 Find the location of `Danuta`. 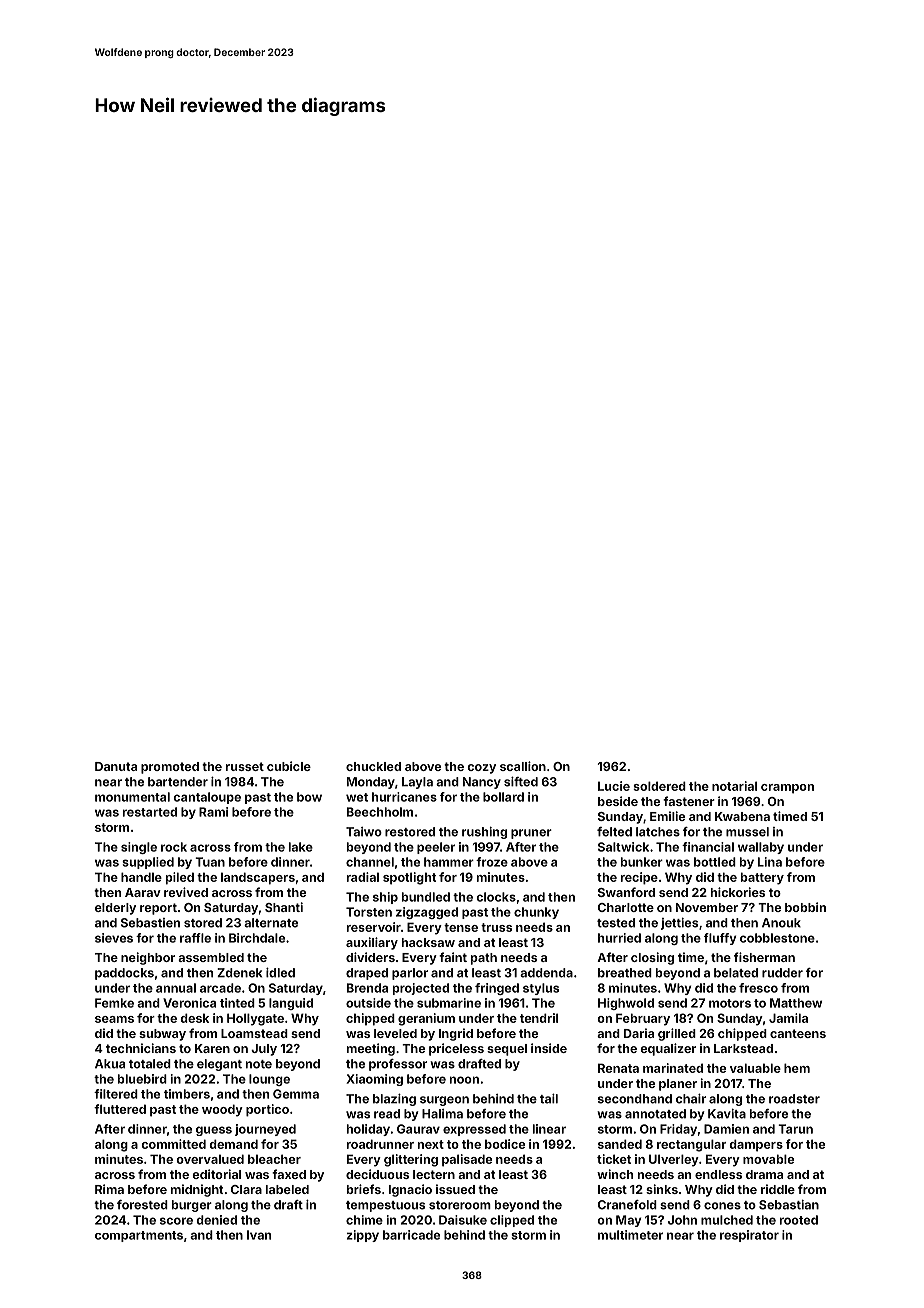

Danuta is located at coordinates (116, 766).
